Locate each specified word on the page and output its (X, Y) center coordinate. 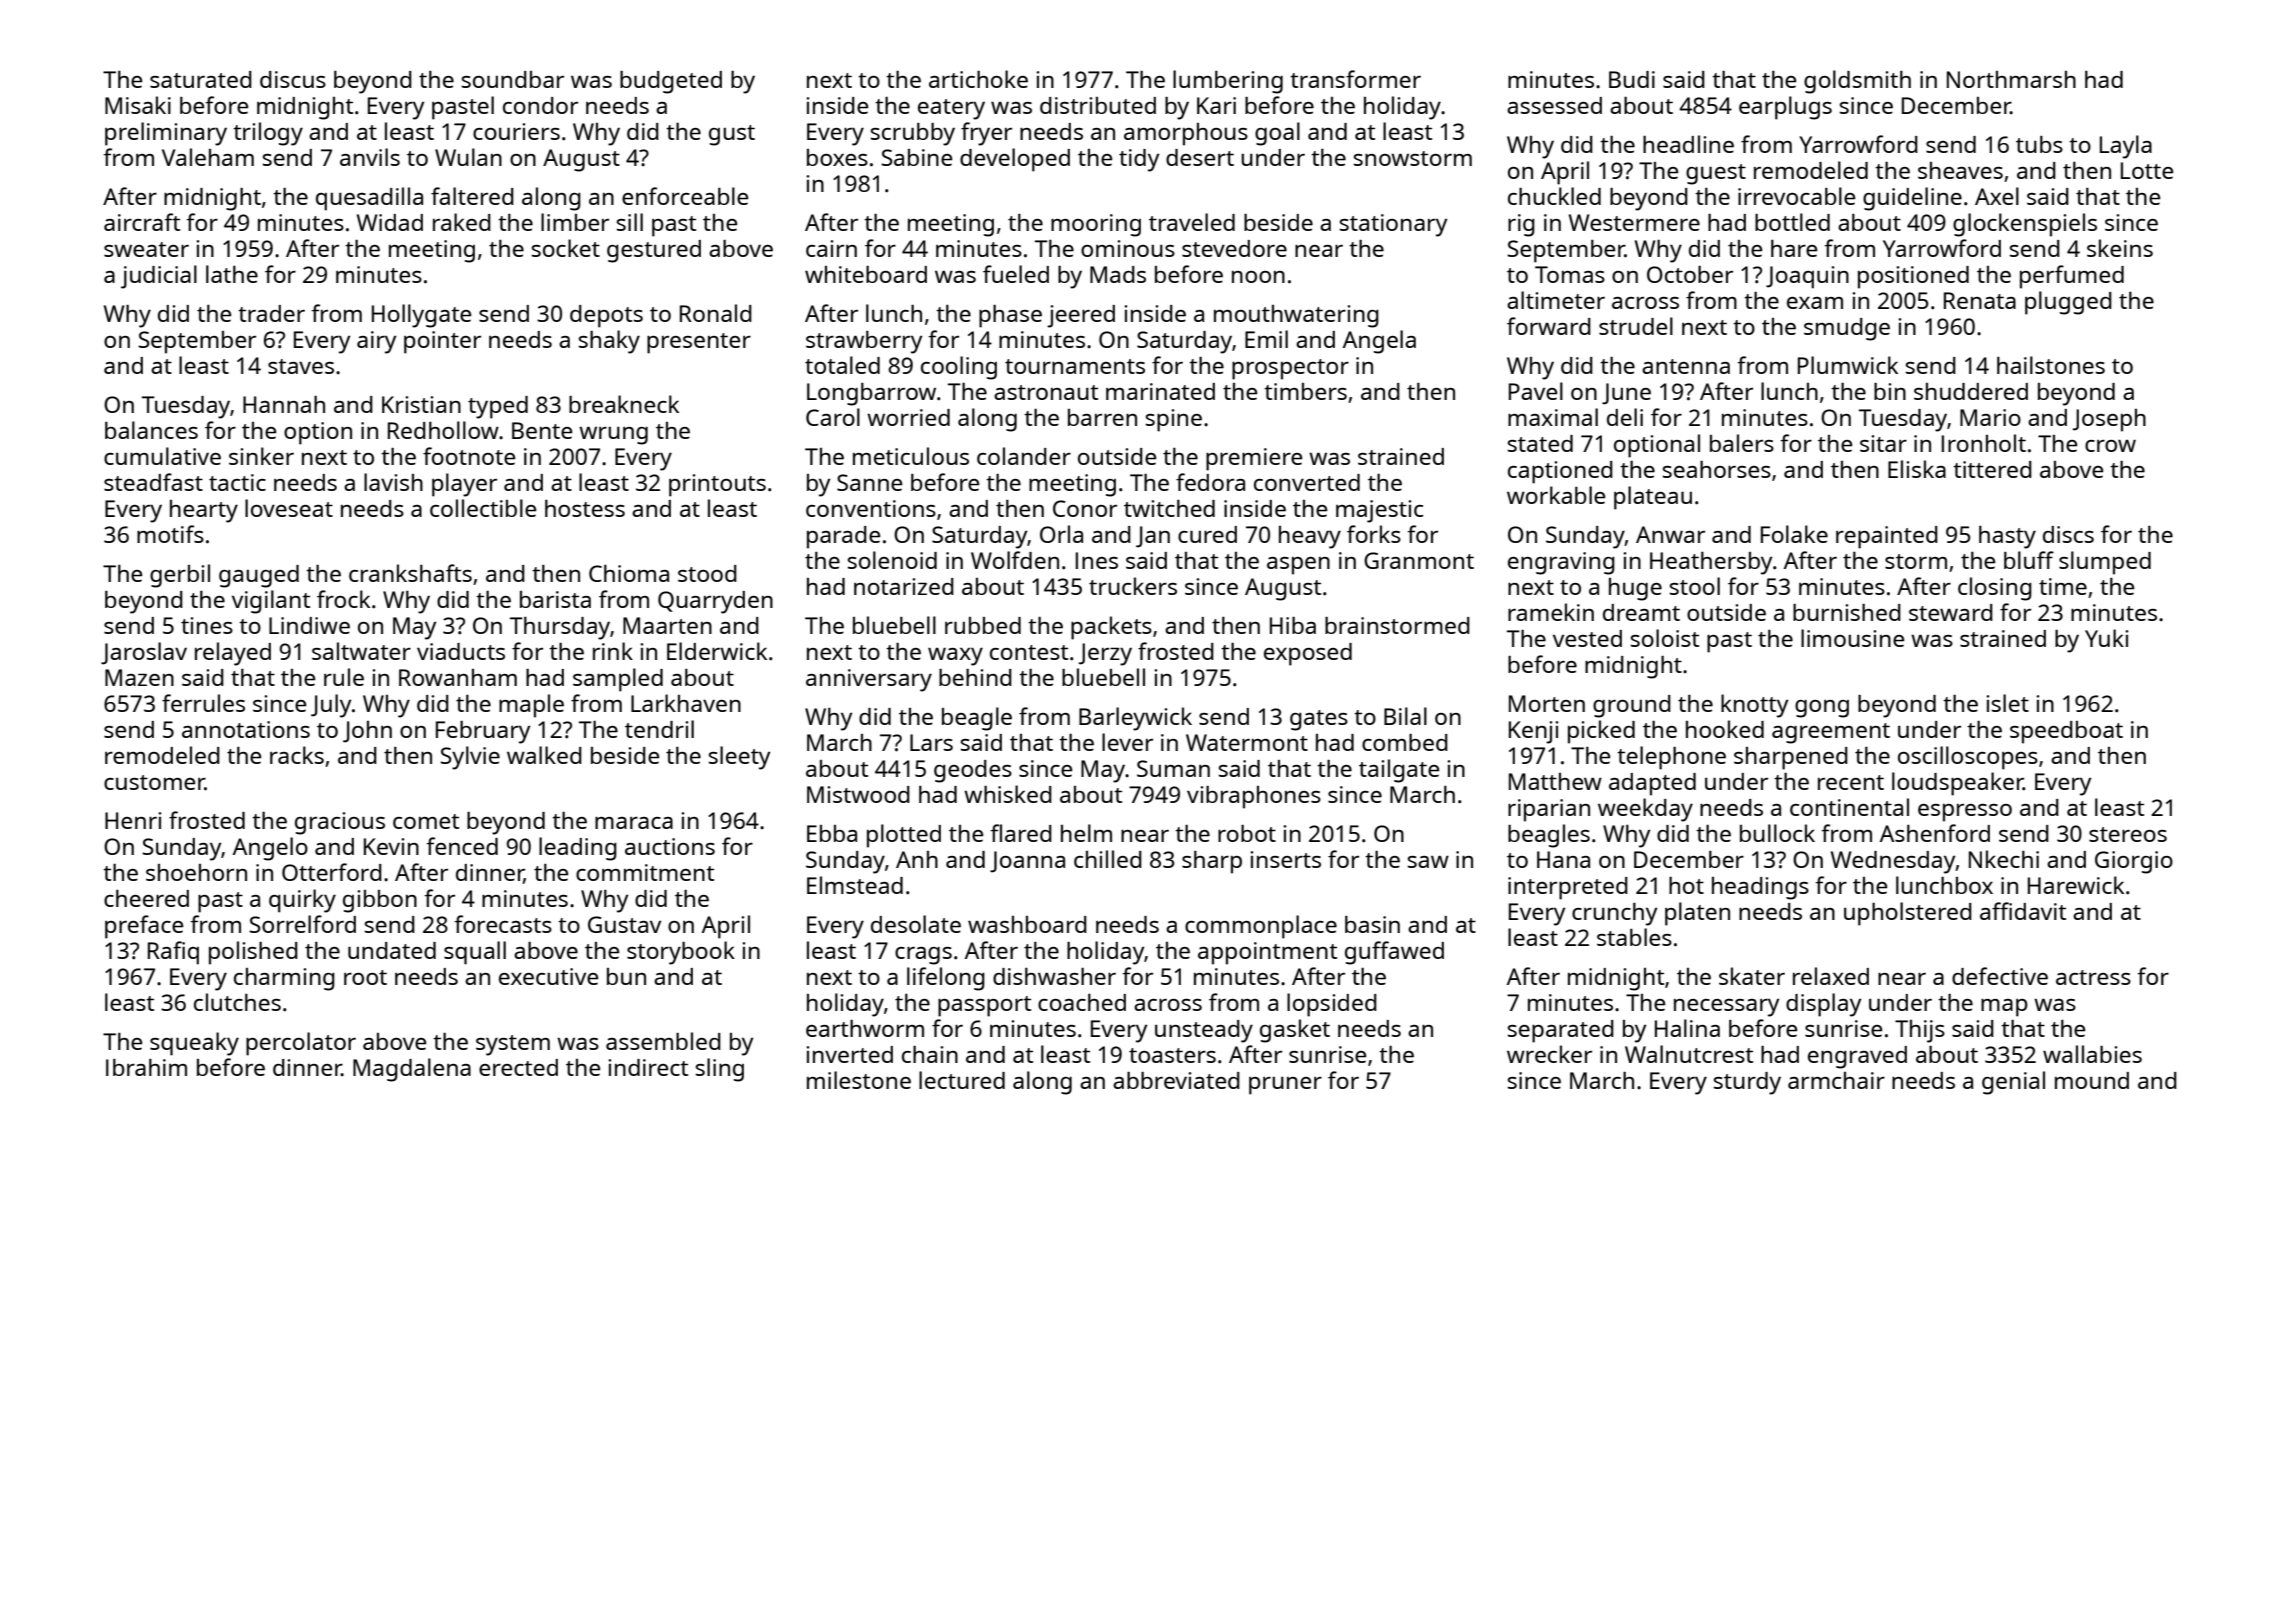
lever (1127, 742)
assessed (1554, 105)
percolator (301, 1044)
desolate (916, 924)
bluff (2029, 560)
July (331, 706)
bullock (1777, 833)
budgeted (671, 82)
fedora (1210, 482)
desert (1200, 157)
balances (151, 430)
